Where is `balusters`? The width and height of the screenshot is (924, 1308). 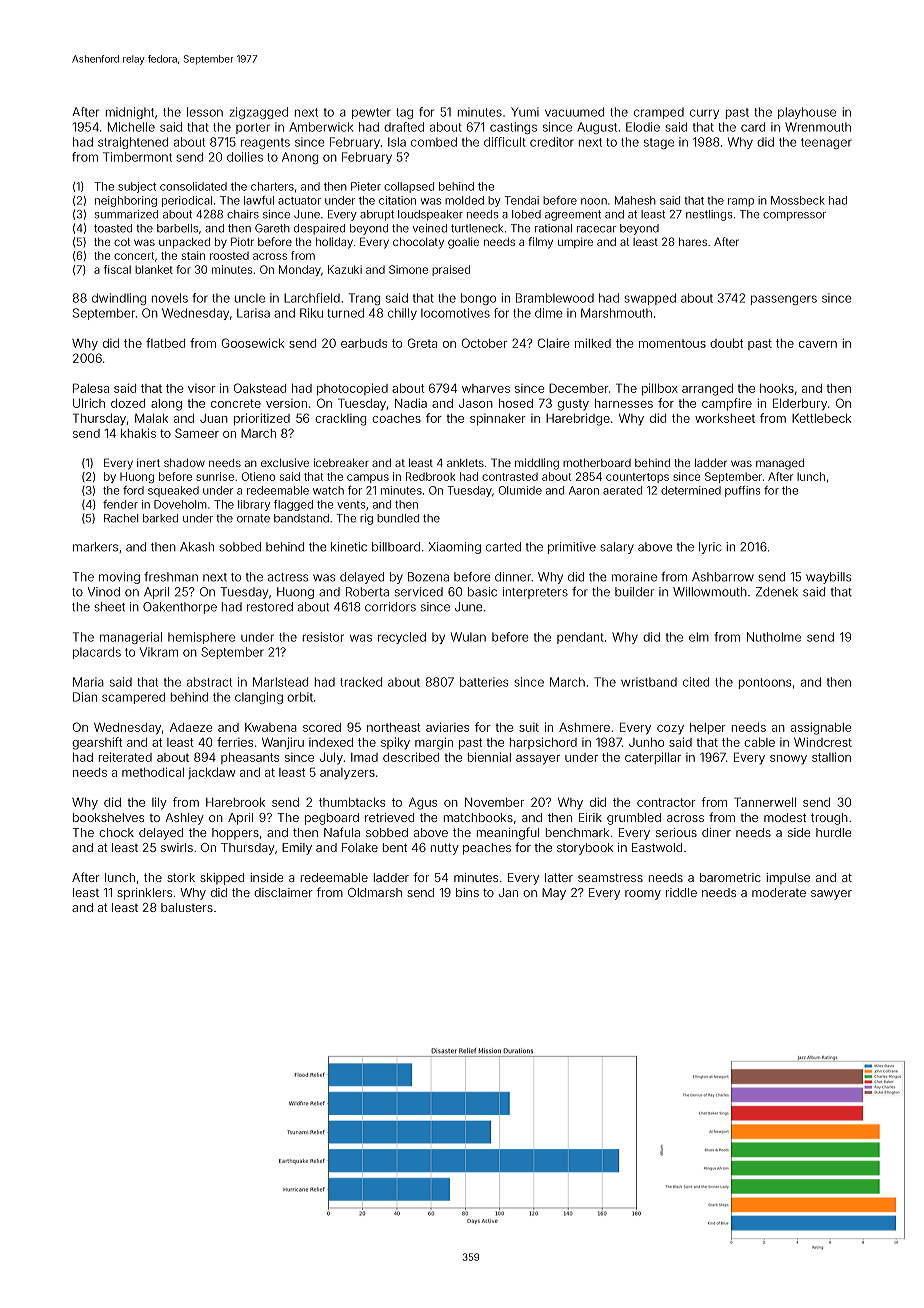 balusters is located at coordinates (187, 907).
